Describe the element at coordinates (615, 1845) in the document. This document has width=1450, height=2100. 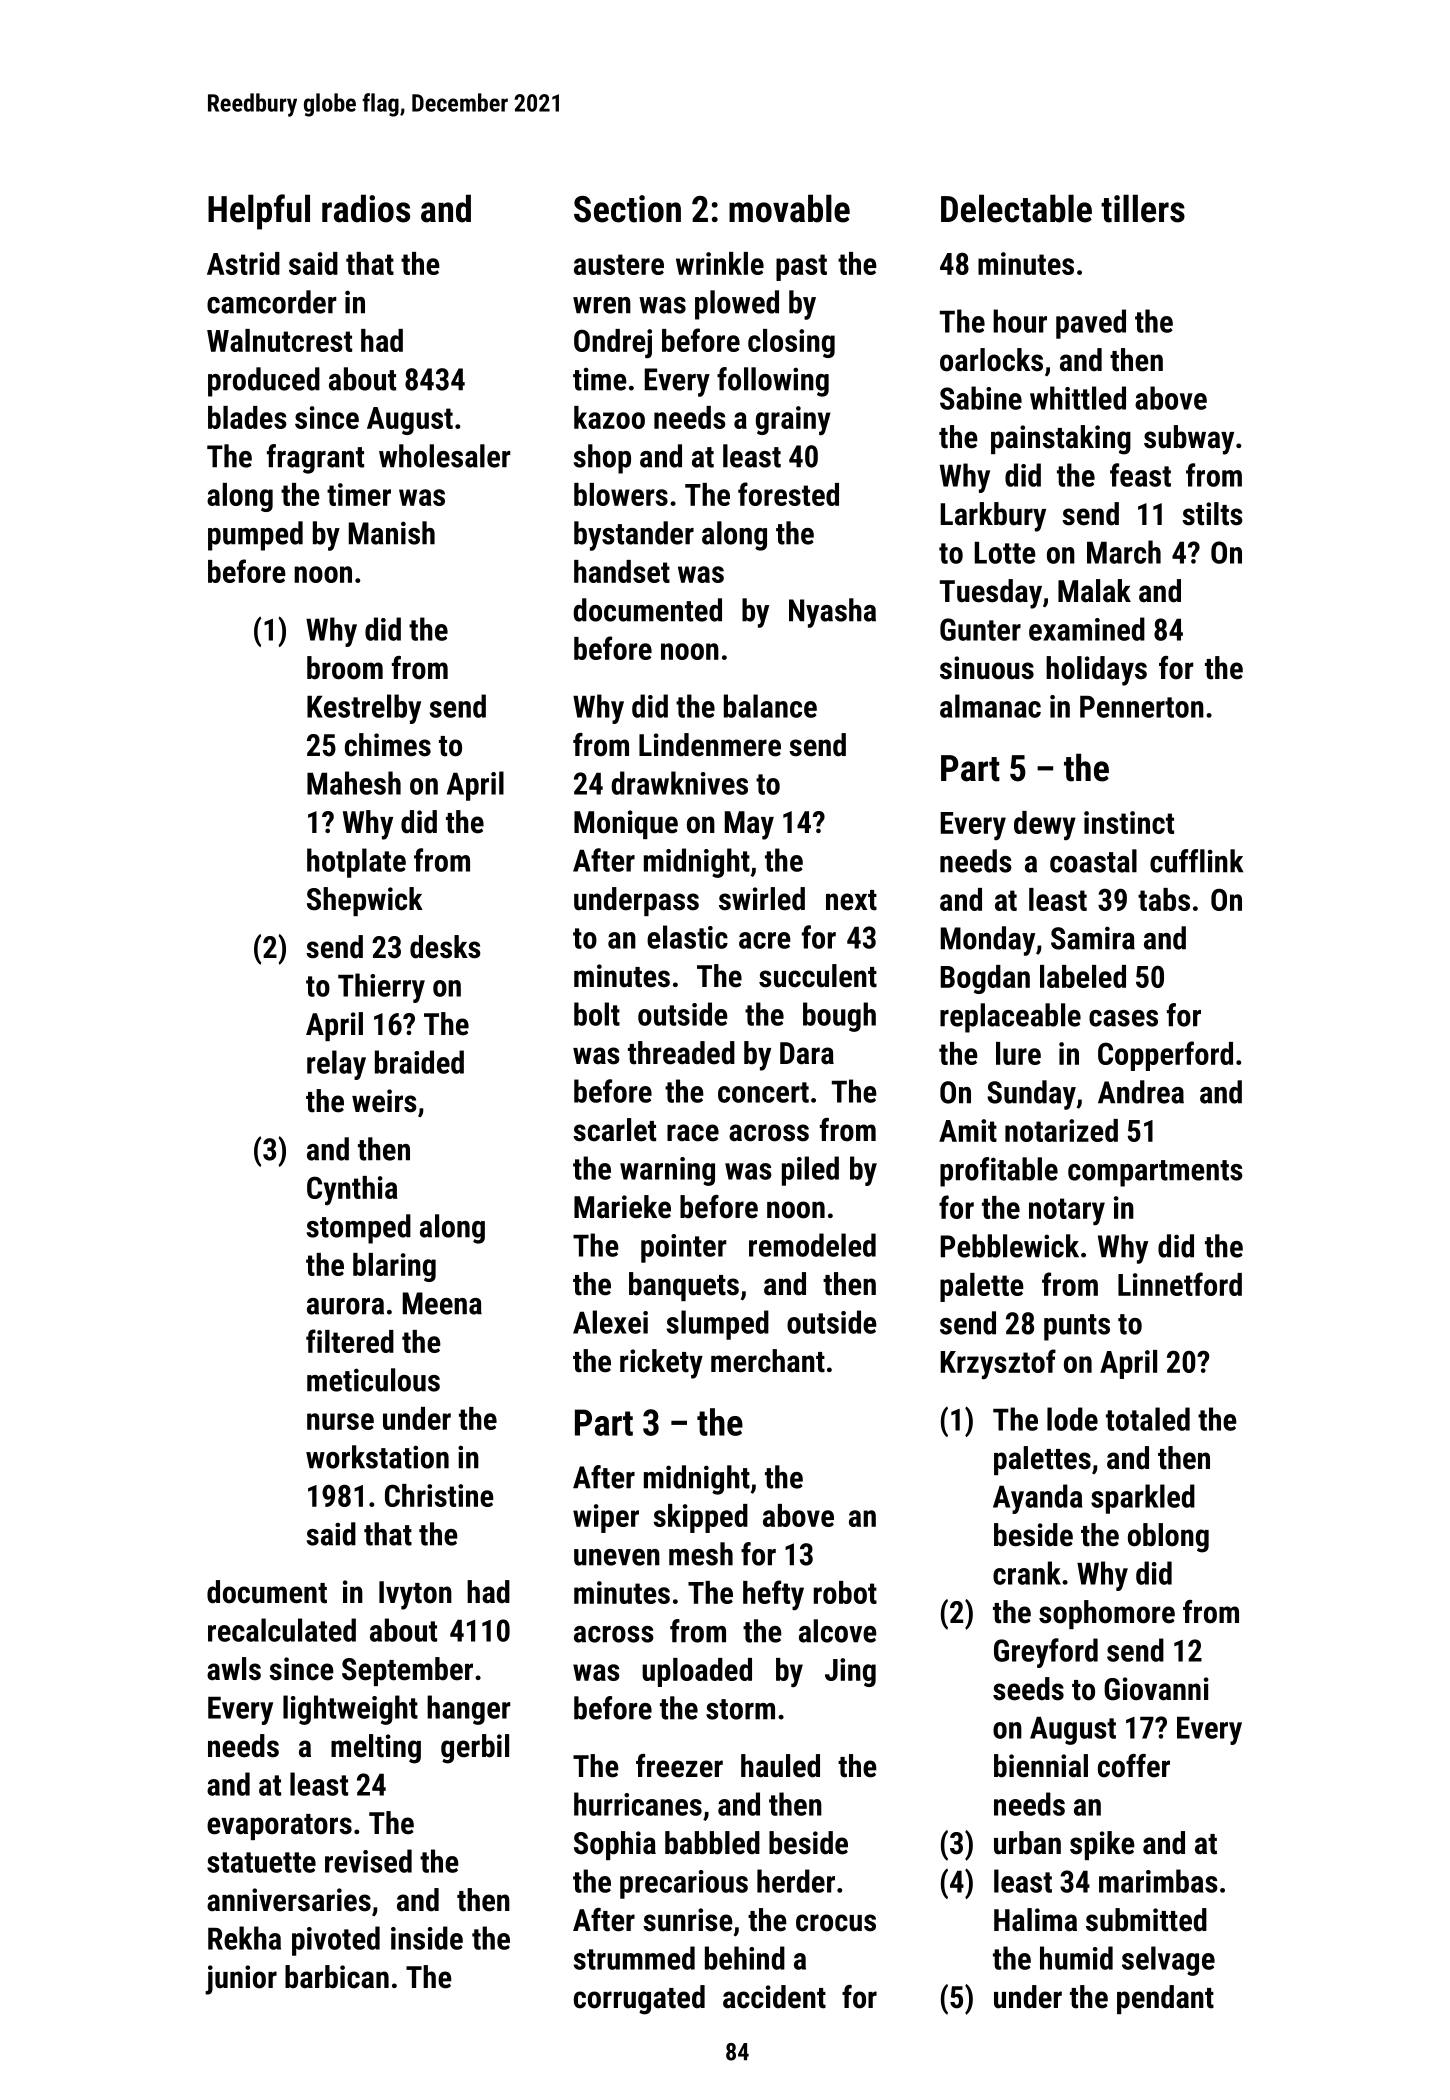
I see `Sophia` at that location.
